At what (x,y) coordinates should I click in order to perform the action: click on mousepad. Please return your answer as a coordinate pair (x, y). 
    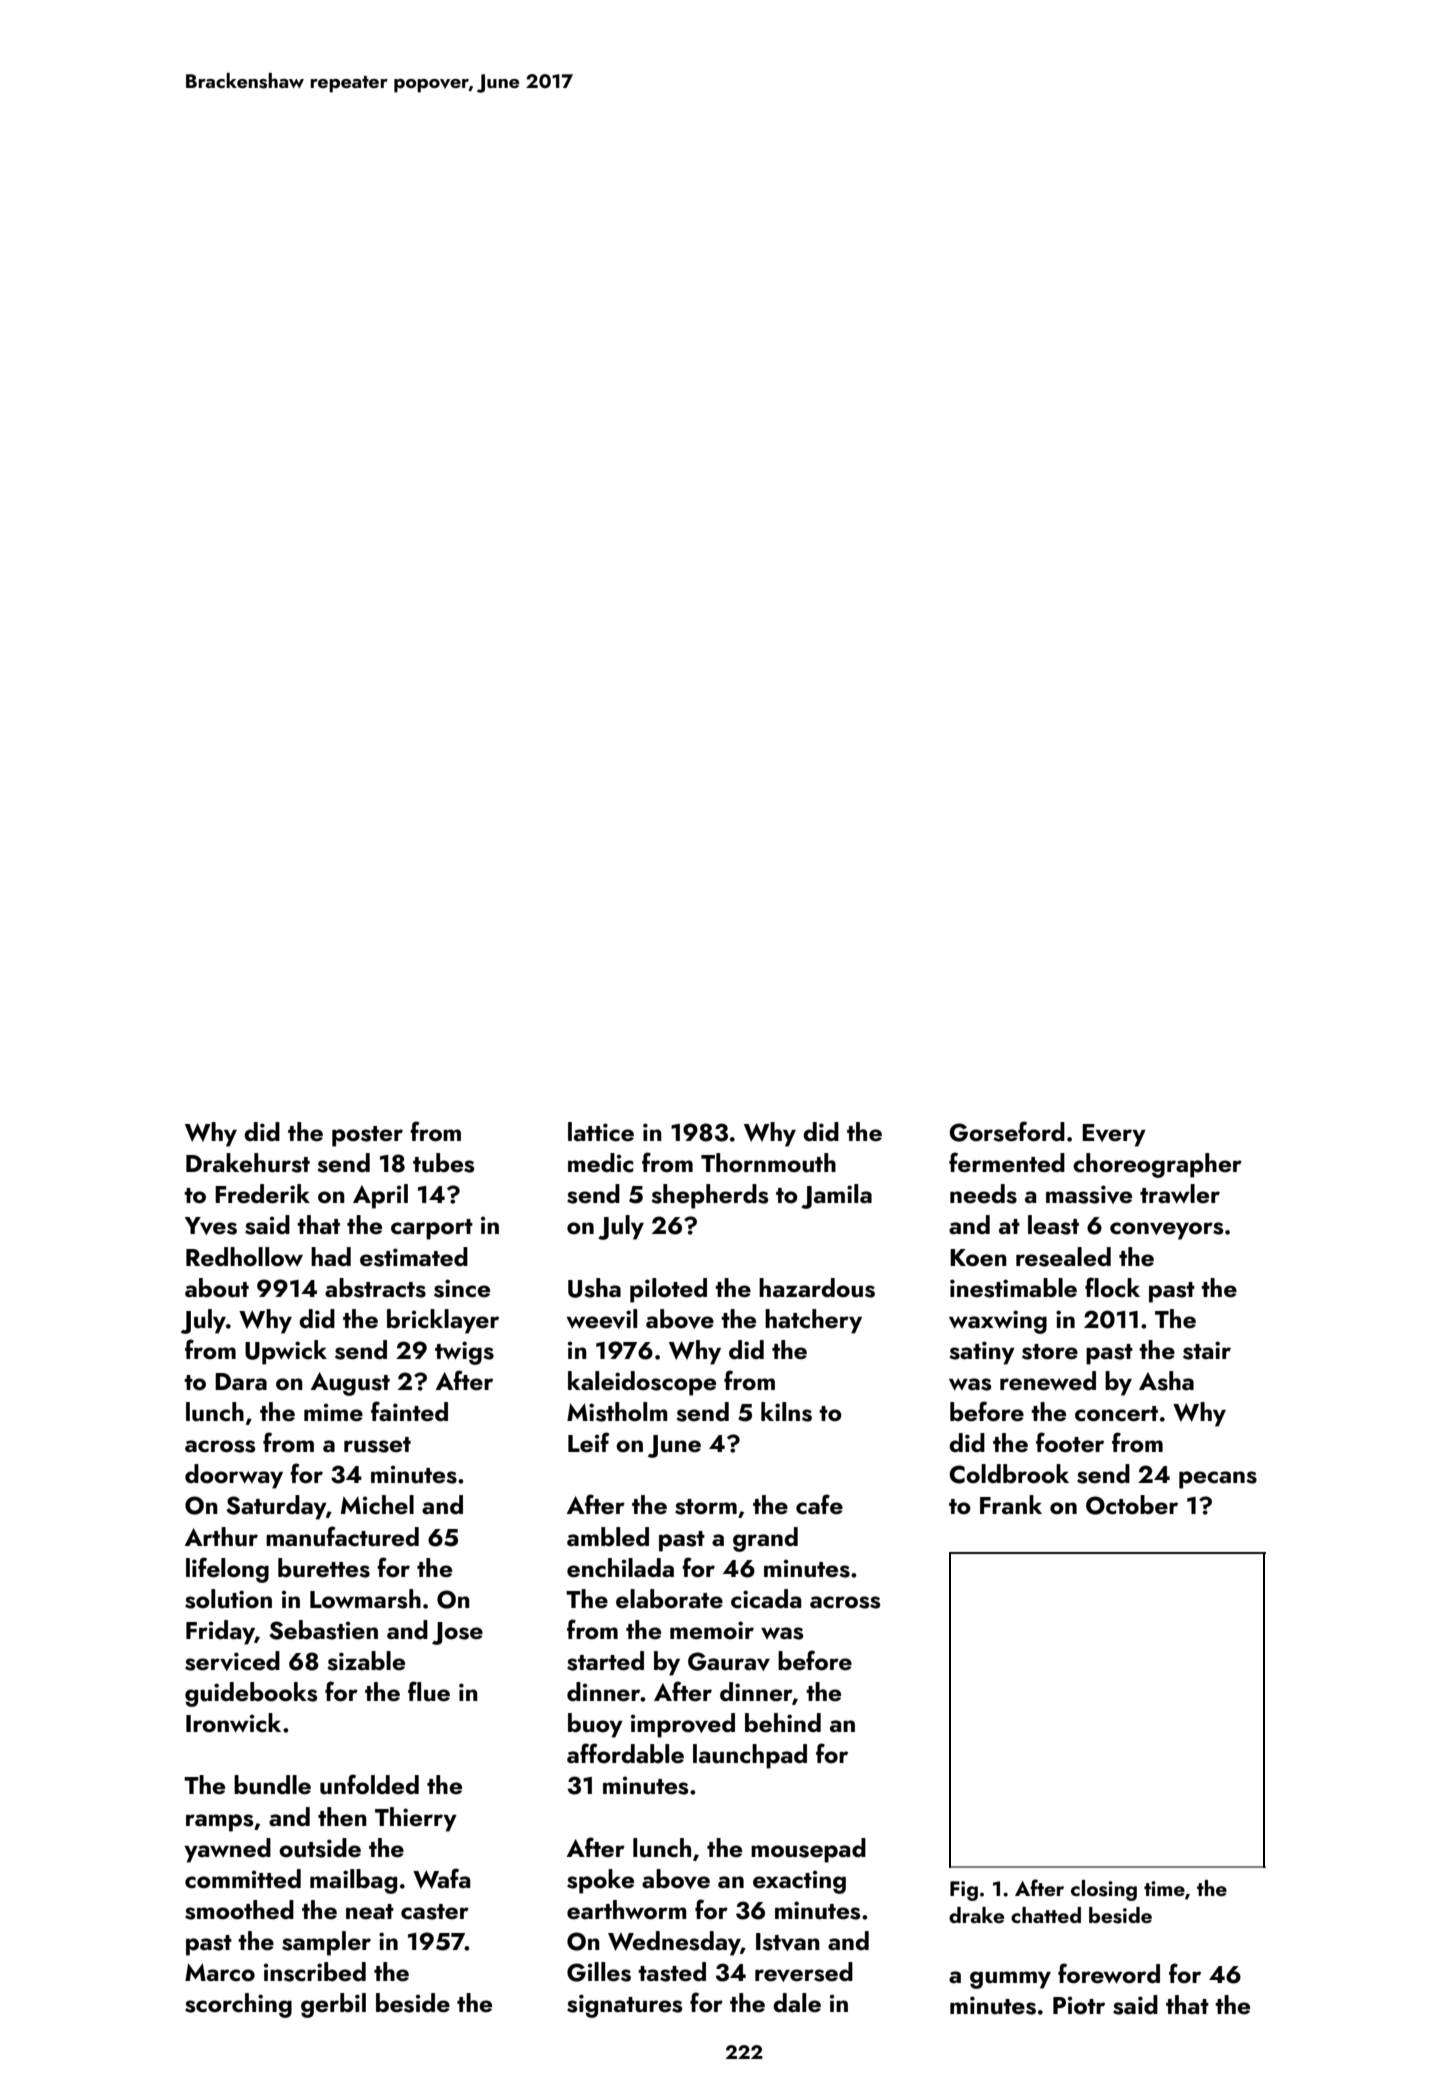
    Looking at the image, I should click on (808, 1850).
